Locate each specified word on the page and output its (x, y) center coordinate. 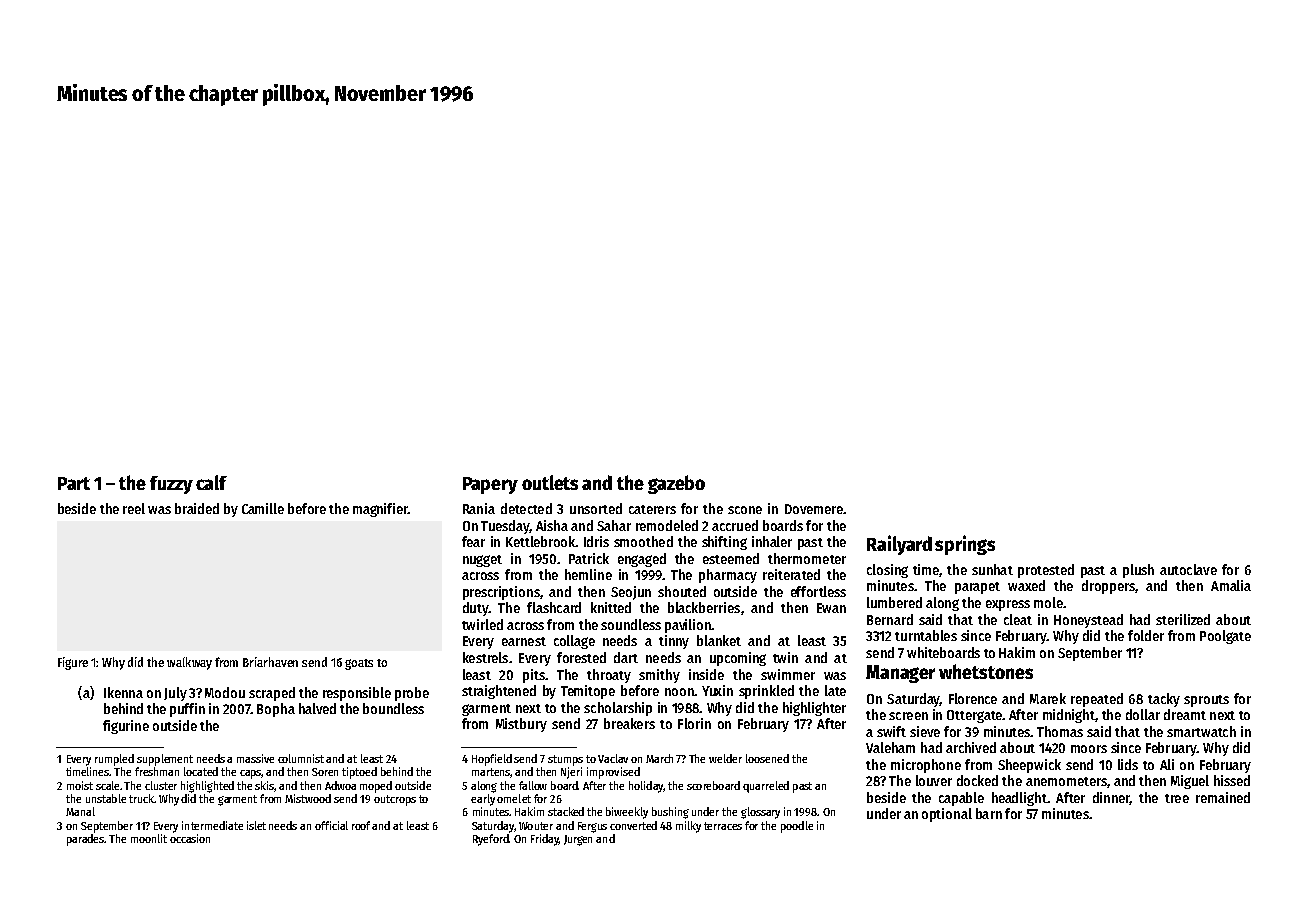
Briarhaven (270, 662)
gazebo (676, 484)
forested (581, 657)
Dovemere (814, 509)
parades (86, 840)
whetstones (986, 671)
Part (74, 483)
